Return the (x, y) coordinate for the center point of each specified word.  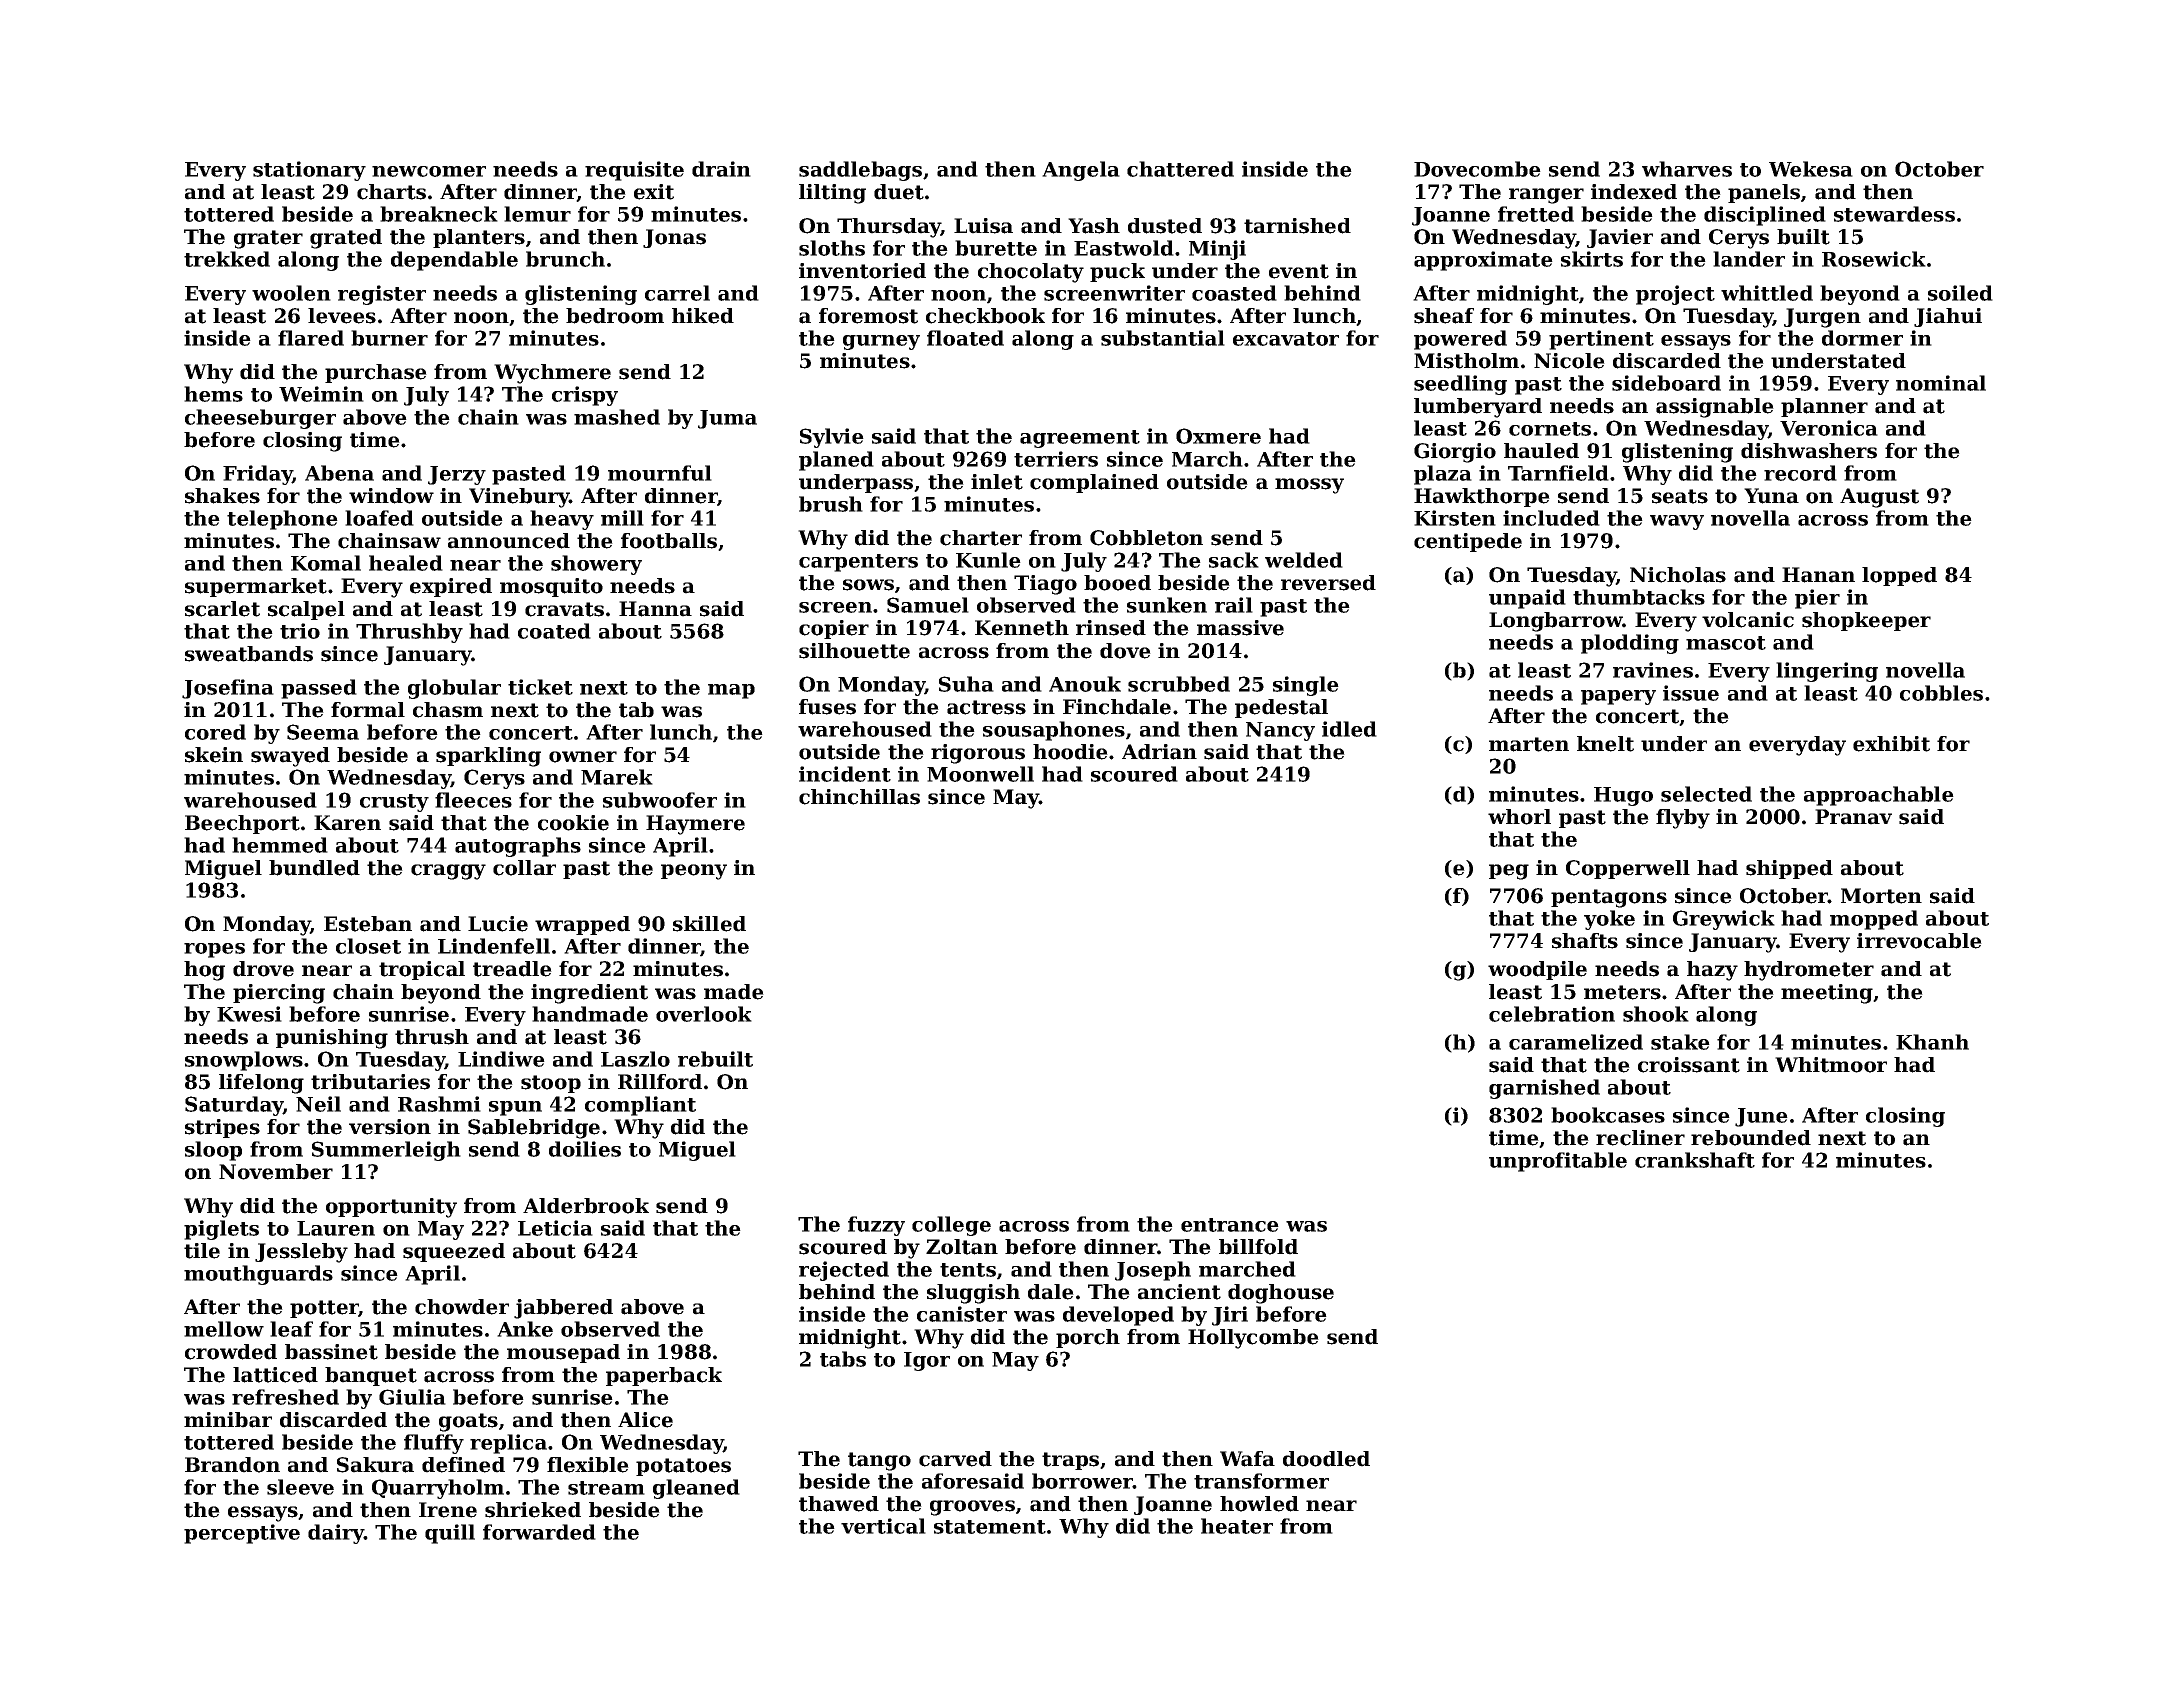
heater (1237, 1526)
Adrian (1159, 752)
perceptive (242, 1534)
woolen (291, 293)
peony (694, 872)
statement (990, 1527)
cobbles (1941, 693)
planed (836, 461)
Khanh (1932, 1042)
